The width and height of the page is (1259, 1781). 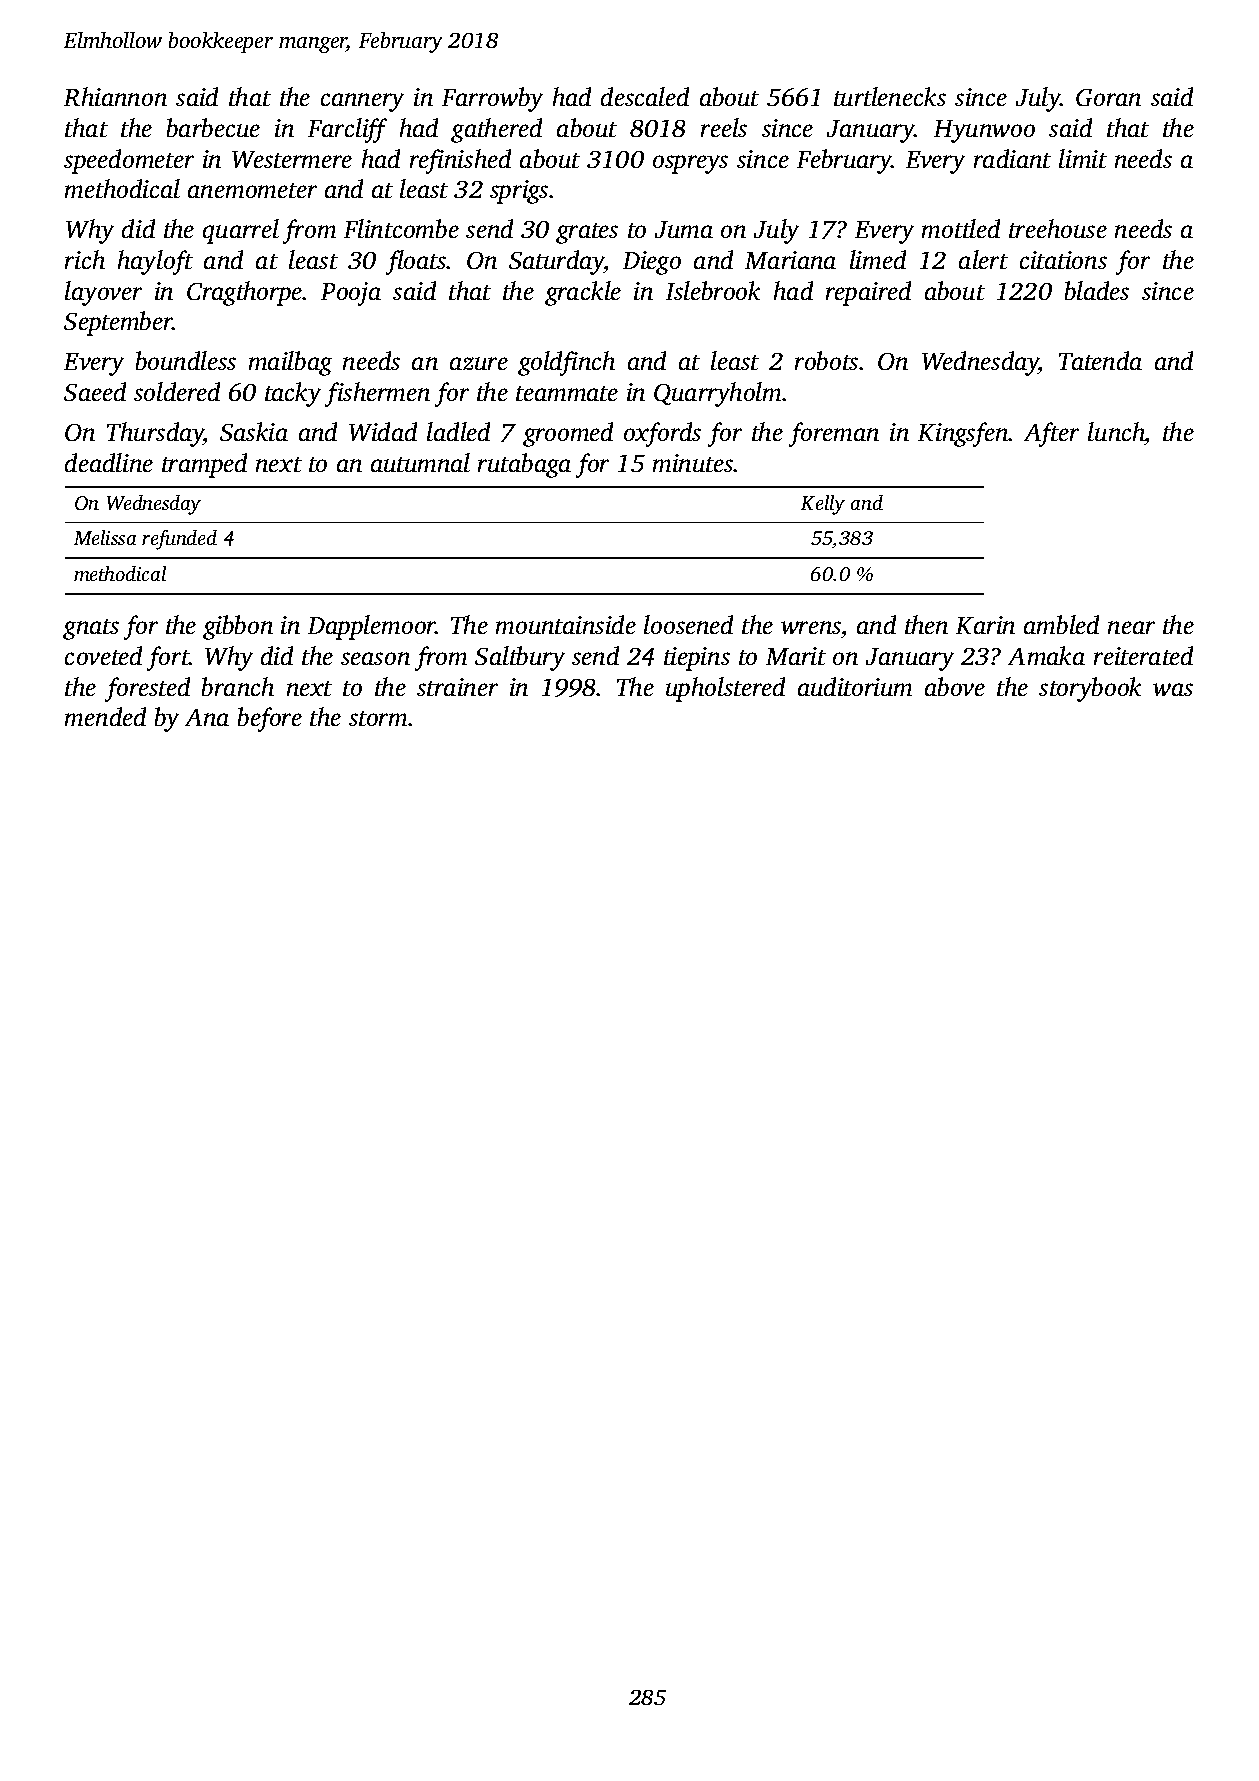 What do you see at coordinates (147, 689) in the page?
I see `forested` at bounding box center [147, 689].
